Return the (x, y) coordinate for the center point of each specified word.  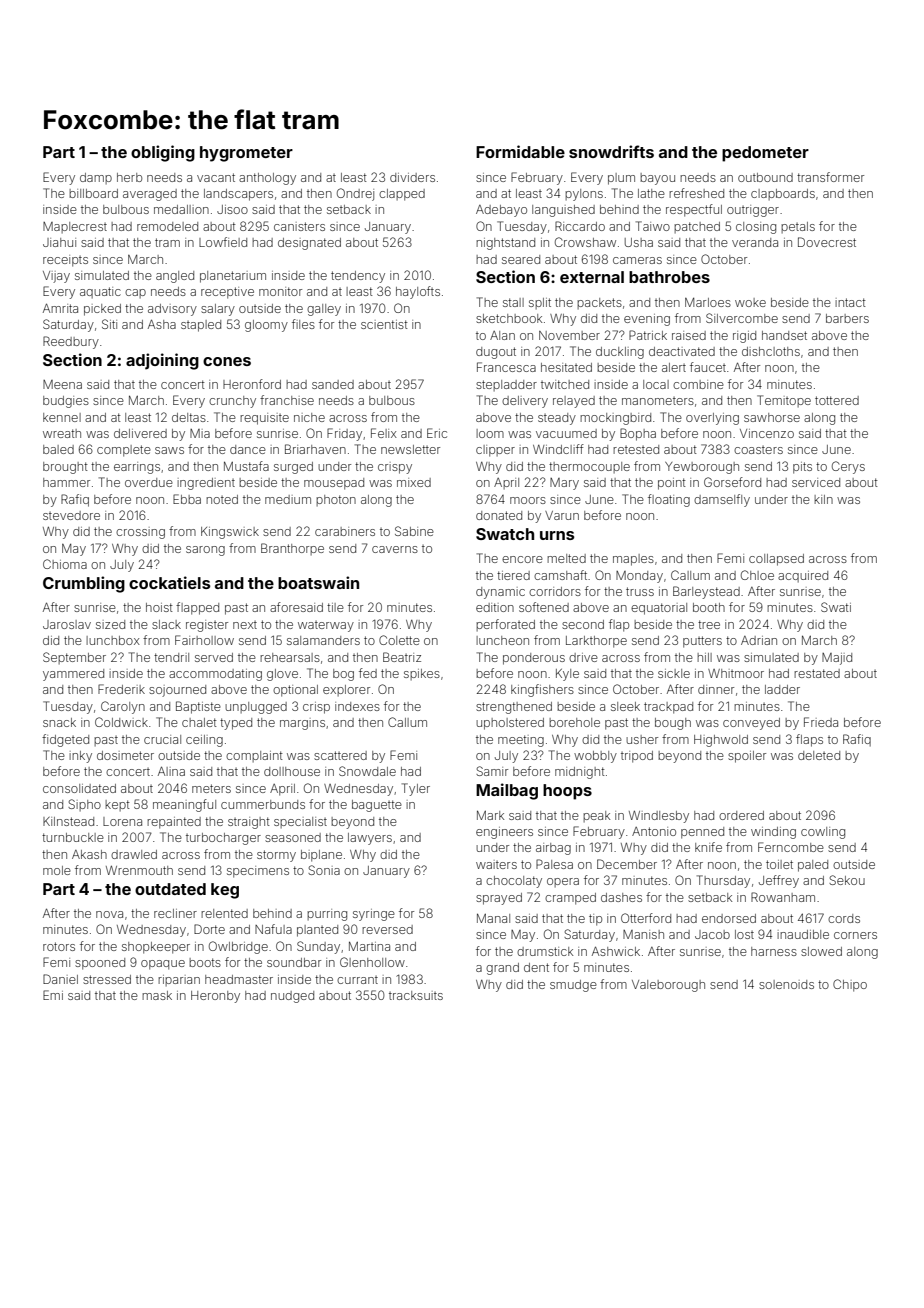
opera (563, 882)
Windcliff (558, 449)
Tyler (416, 789)
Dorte (209, 929)
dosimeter (125, 755)
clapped (402, 195)
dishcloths (771, 351)
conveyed (751, 724)
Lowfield (223, 242)
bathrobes (669, 277)
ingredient (206, 484)
